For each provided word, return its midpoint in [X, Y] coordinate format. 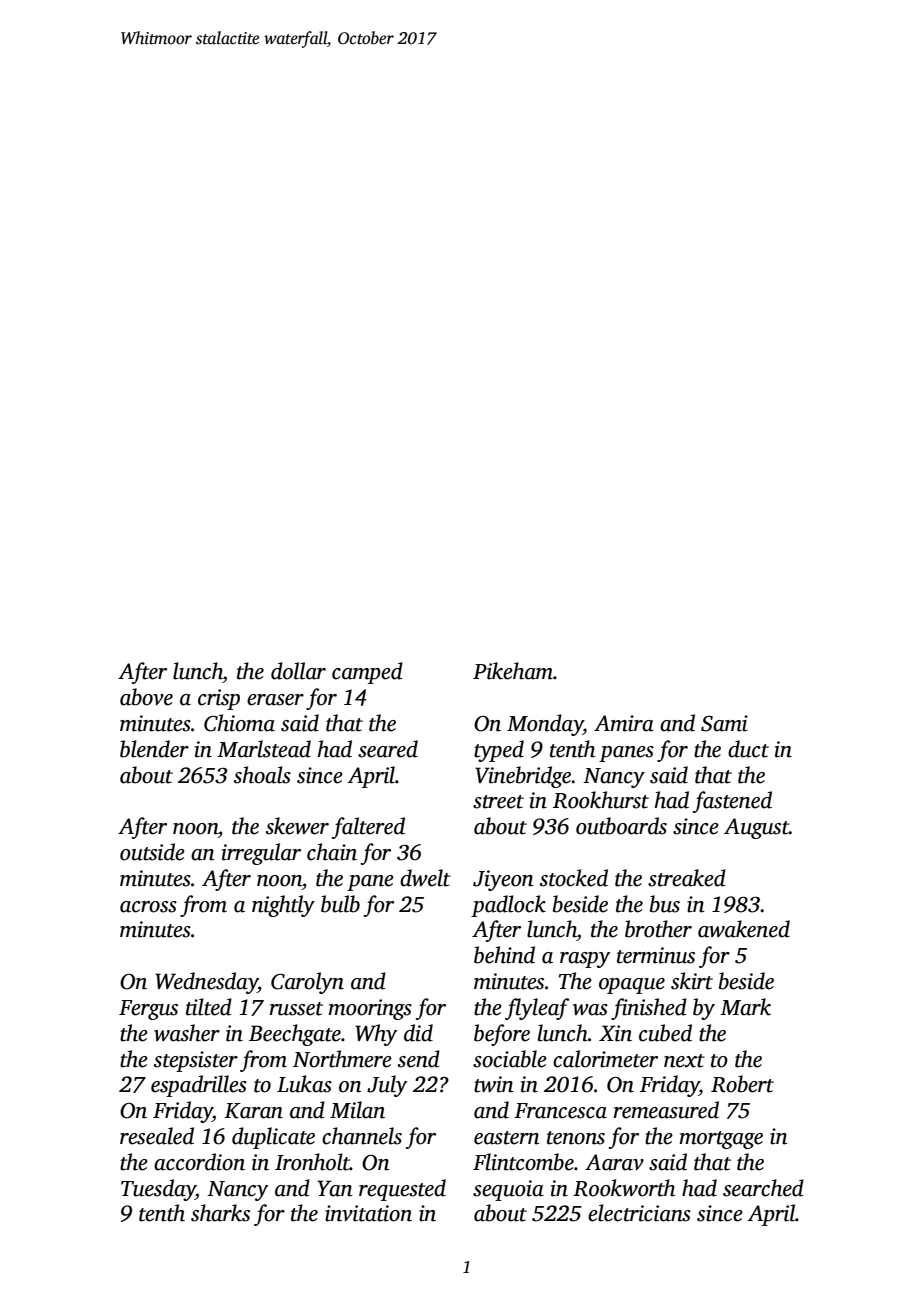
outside [152, 852]
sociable [510, 1059]
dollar [298, 671]
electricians [639, 1213]
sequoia [508, 1190]
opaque [632, 986]
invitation [368, 1213]
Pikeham [513, 671]
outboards [621, 826]
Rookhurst [601, 800]
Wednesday [206, 983]
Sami [724, 723]
